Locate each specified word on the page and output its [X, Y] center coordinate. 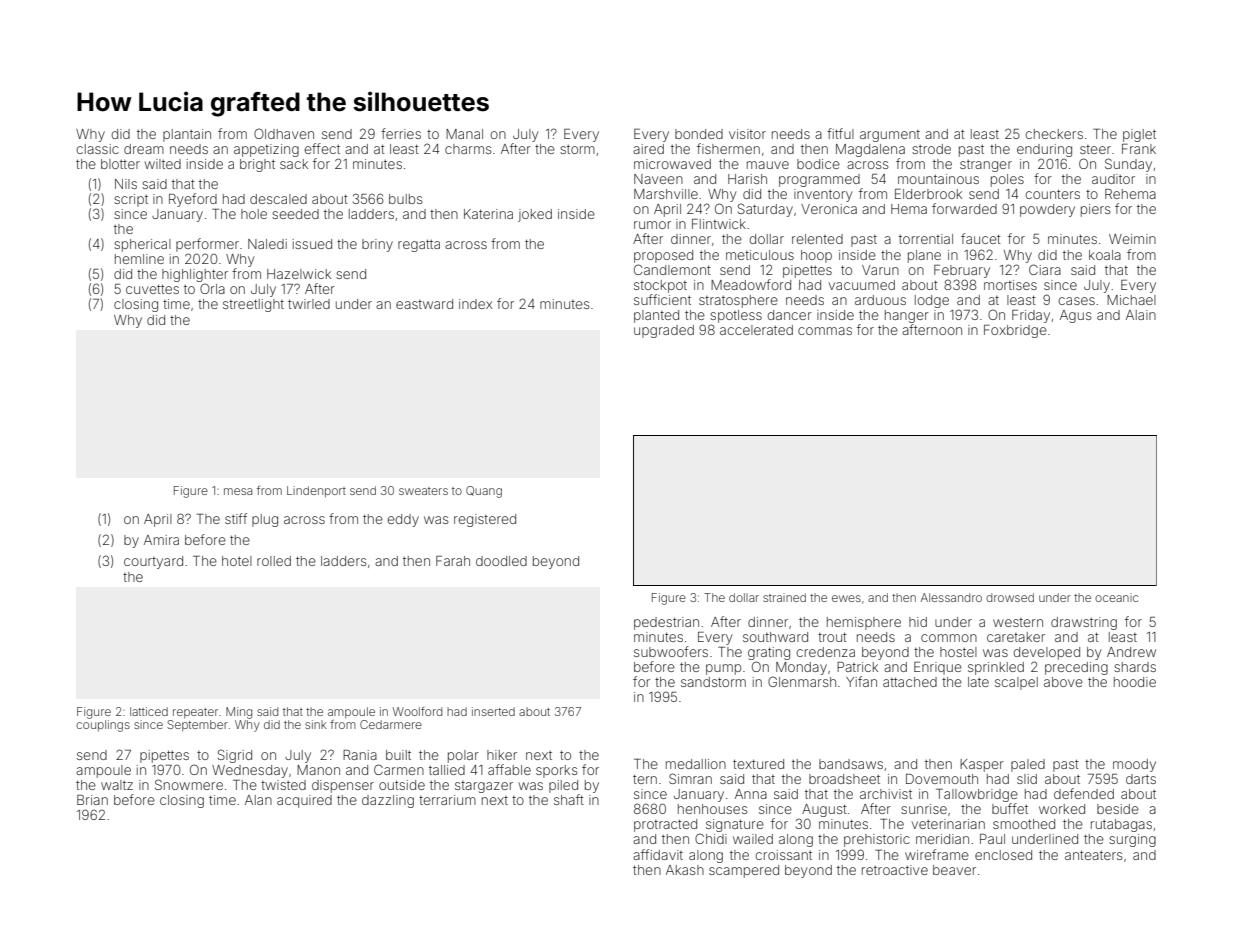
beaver [954, 870]
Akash [685, 870]
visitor [747, 134]
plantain [187, 135]
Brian [92, 800]
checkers [1054, 134]
